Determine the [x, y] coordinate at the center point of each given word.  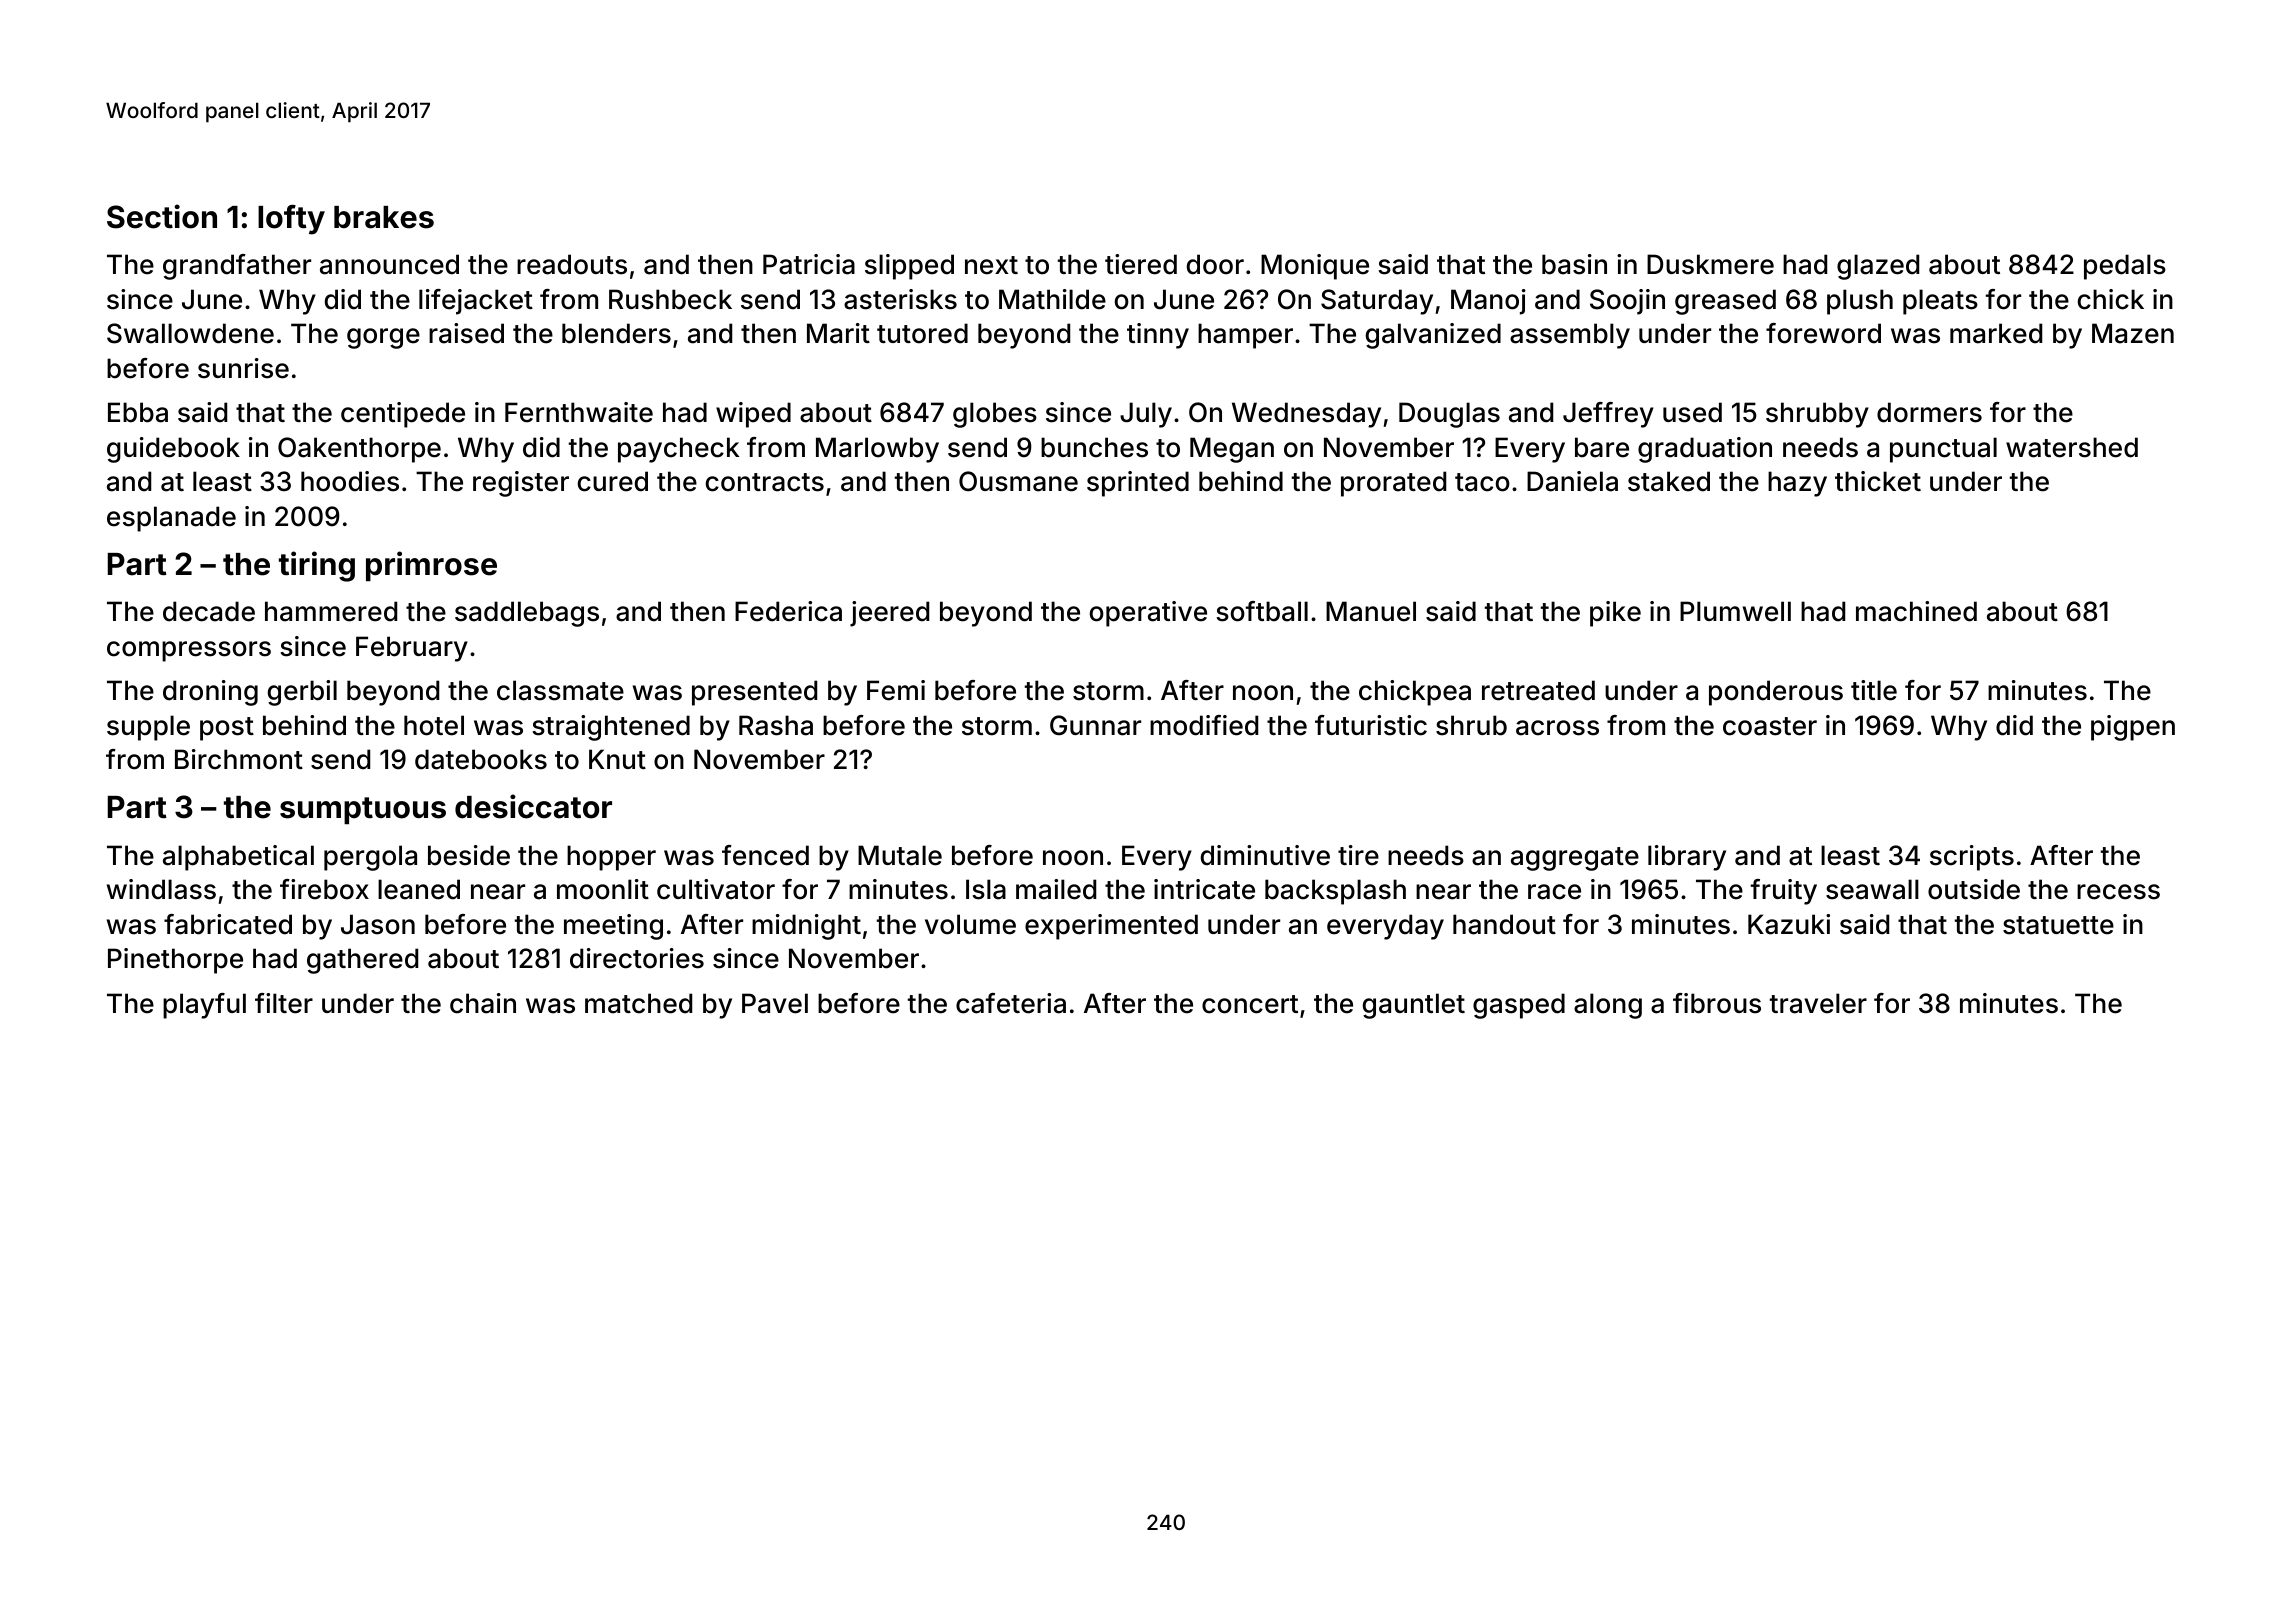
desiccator [533, 806]
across [1557, 728]
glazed [1878, 267]
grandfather [237, 267]
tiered [1141, 264]
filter [284, 1003]
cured [613, 481]
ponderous [1776, 693]
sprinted [1138, 484]
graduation [1705, 450]
